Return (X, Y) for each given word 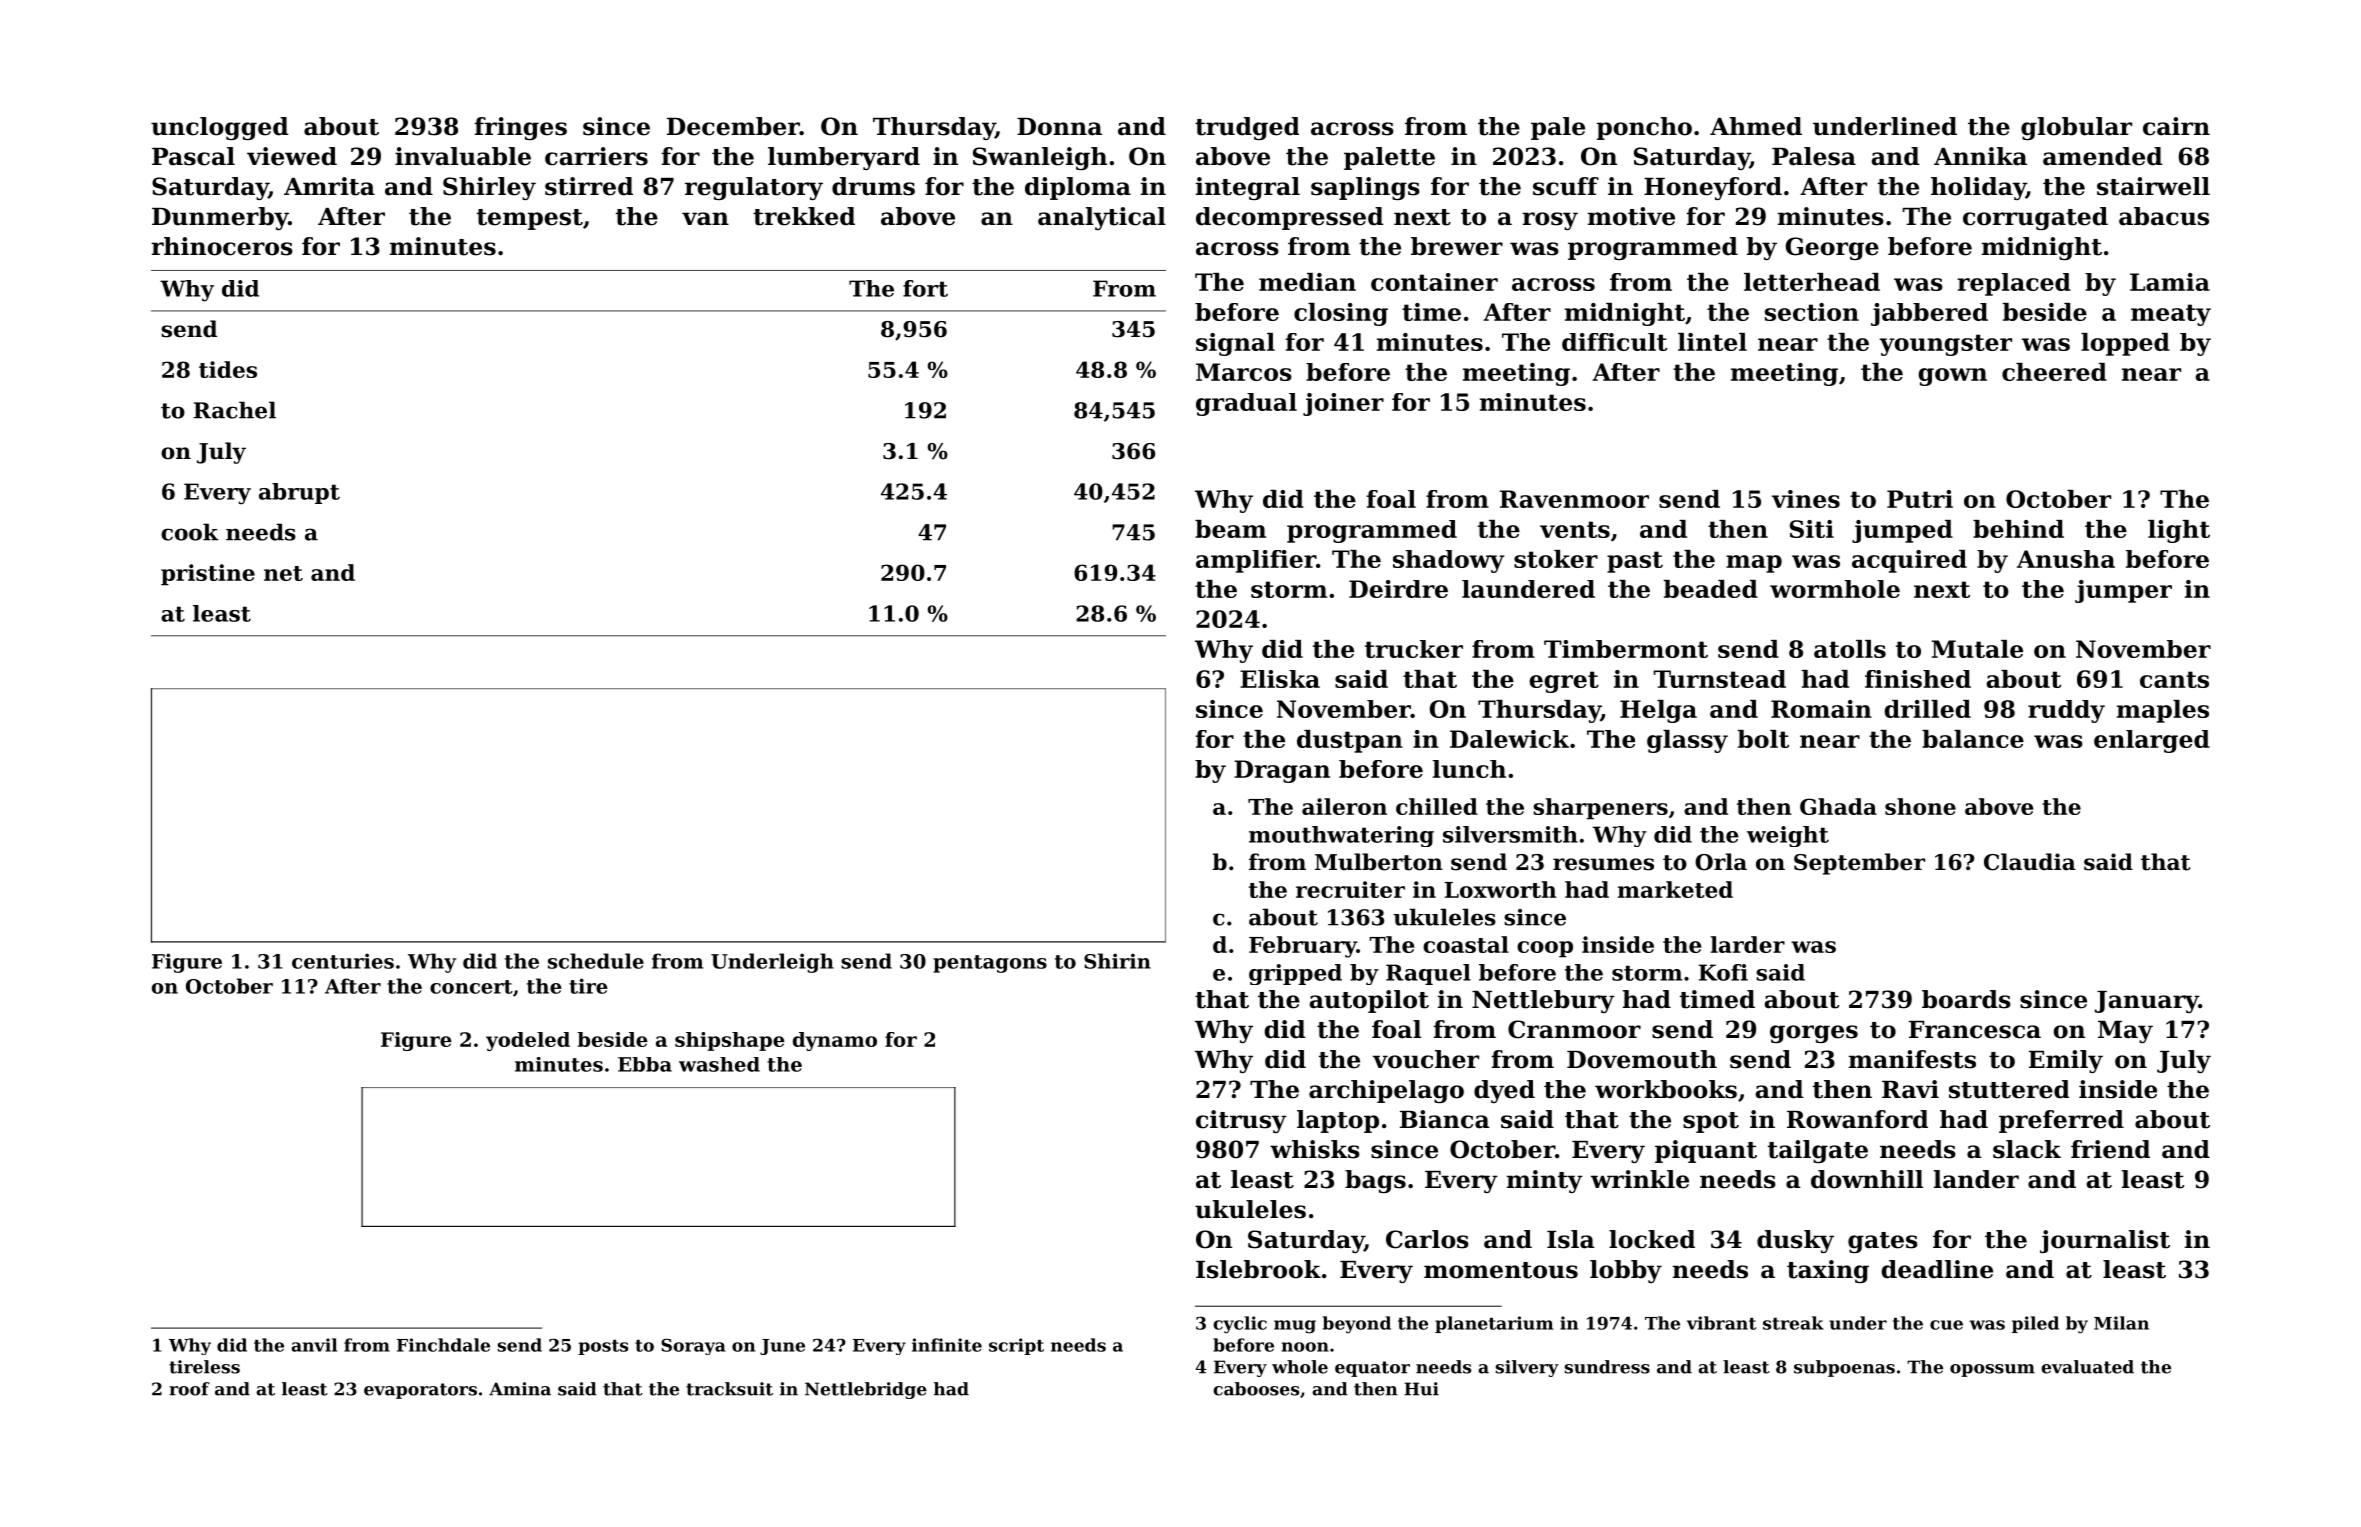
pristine (208, 575)
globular (2076, 128)
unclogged (219, 128)
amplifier (1256, 561)
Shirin (1117, 961)
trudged (1247, 128)
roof (189, 1389)
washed (719, 1064)
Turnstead (1720, 679)
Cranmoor (1574, 1029)
